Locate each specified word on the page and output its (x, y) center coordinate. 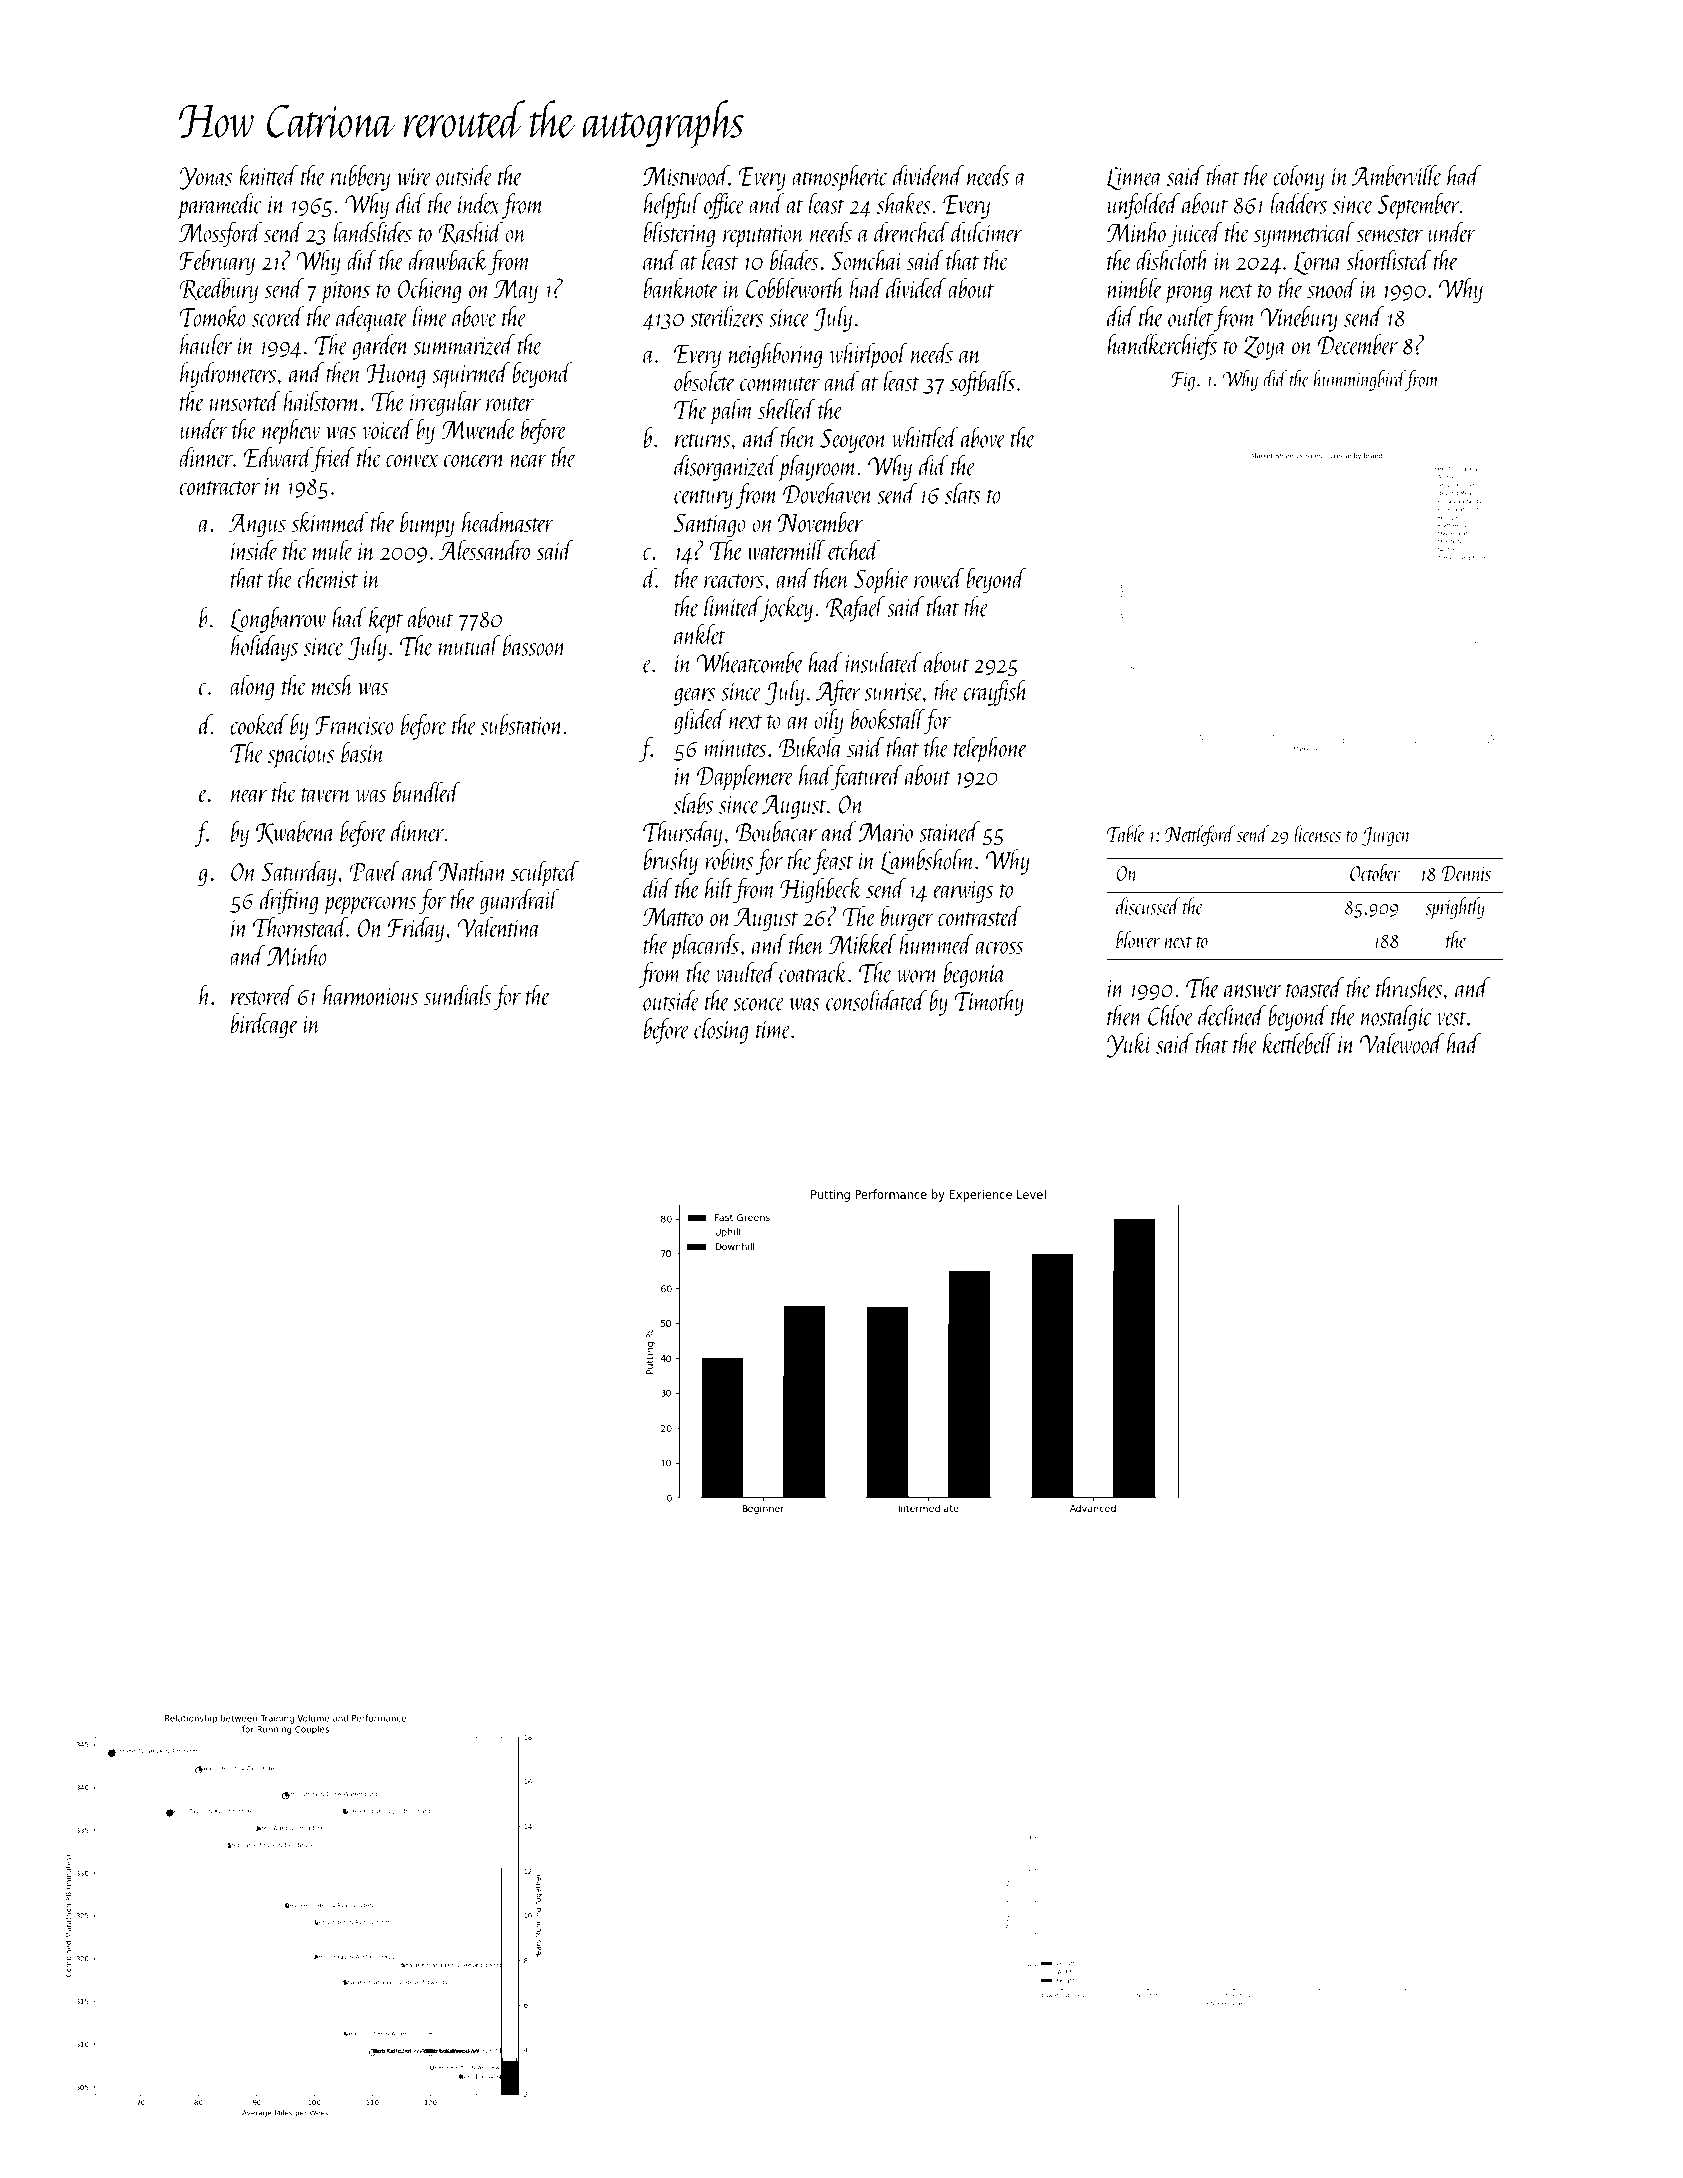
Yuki (1129, 1045)
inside (254, 549)
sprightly (1455, 908)
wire (414, 177)
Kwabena (295, 832)
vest (1452, 1018)
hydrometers (228, 375)
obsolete (705, 380)
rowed (939, 577)
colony (1298, 178)
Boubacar (776, 831)
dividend (928, 175)
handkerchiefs (1162, 347)
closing (721, 1031)
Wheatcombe (750, 662)
